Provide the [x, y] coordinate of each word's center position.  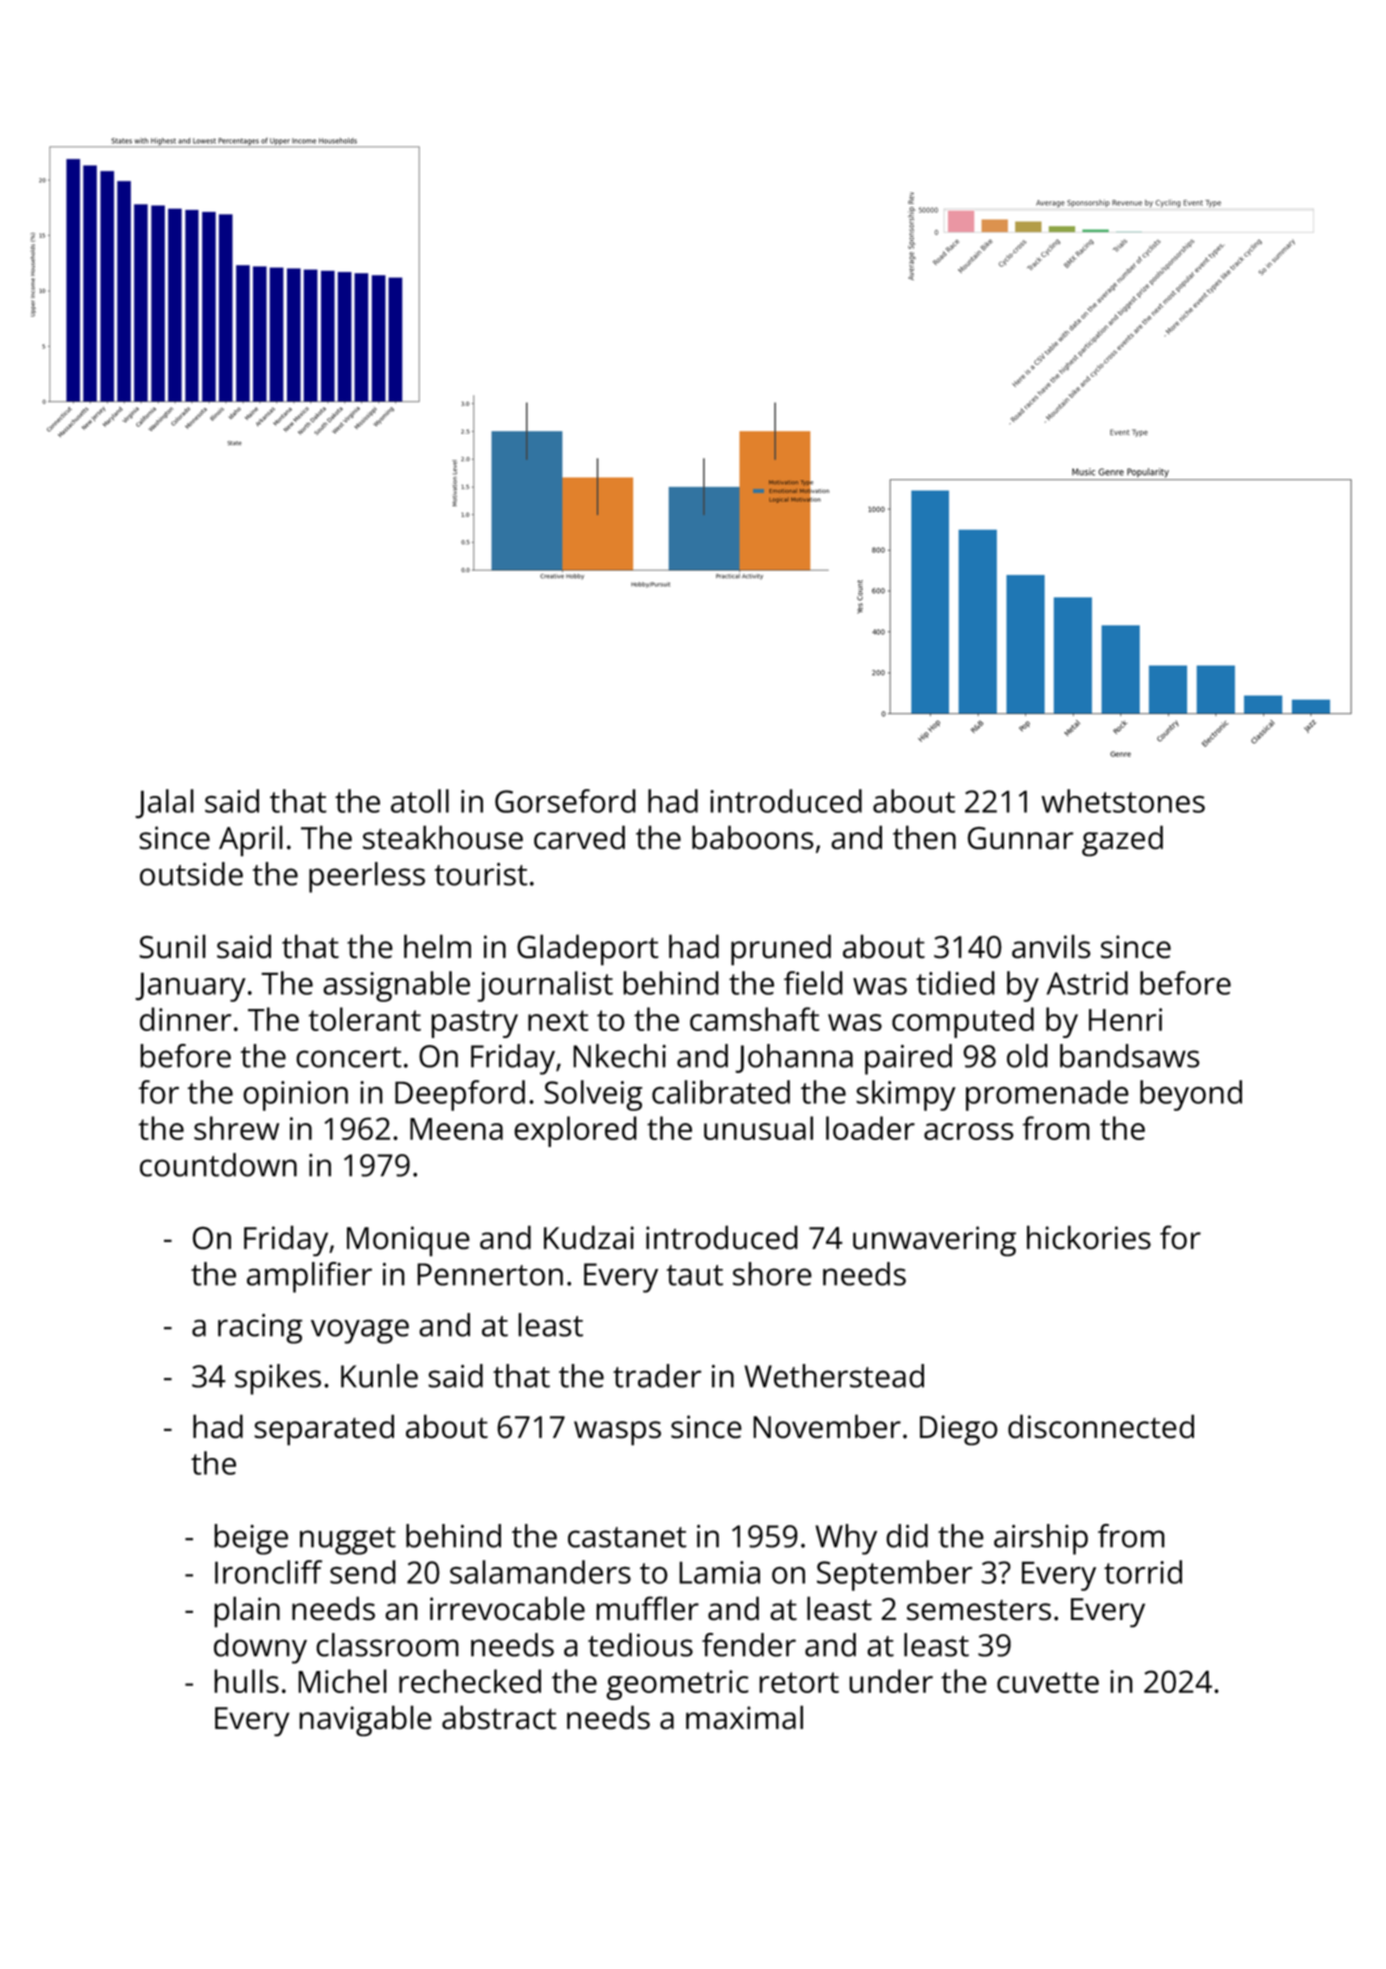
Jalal [164, 804]
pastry [474, 1024]
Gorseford [565, 801]
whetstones [1123, 801]
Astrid [1087, 983]
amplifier [309, 1277]
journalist [545, 986]
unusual [758, 1128]
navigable [365, 1720]
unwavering [934, 1241]
